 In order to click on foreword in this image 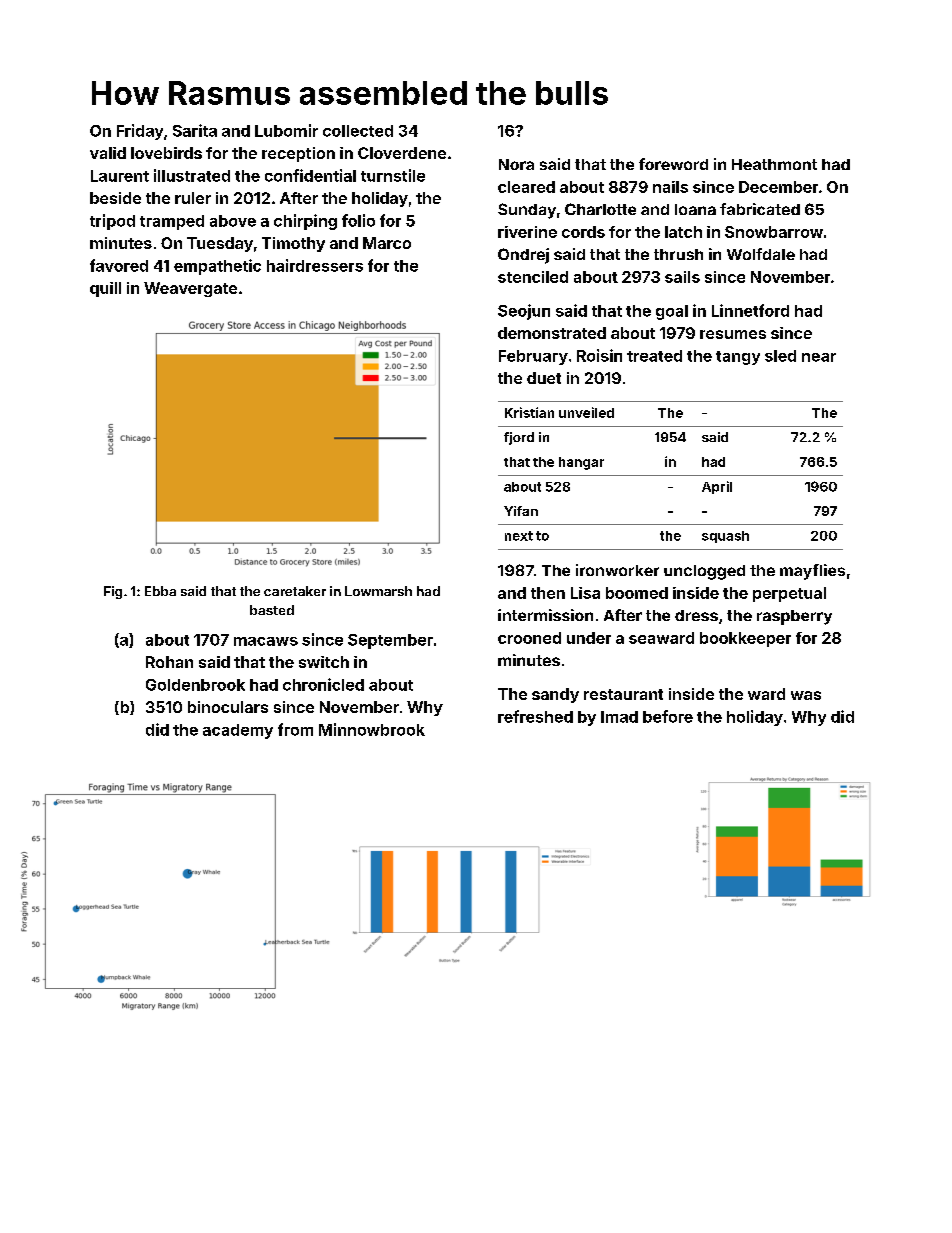, I will do `click(673, 164)`.
